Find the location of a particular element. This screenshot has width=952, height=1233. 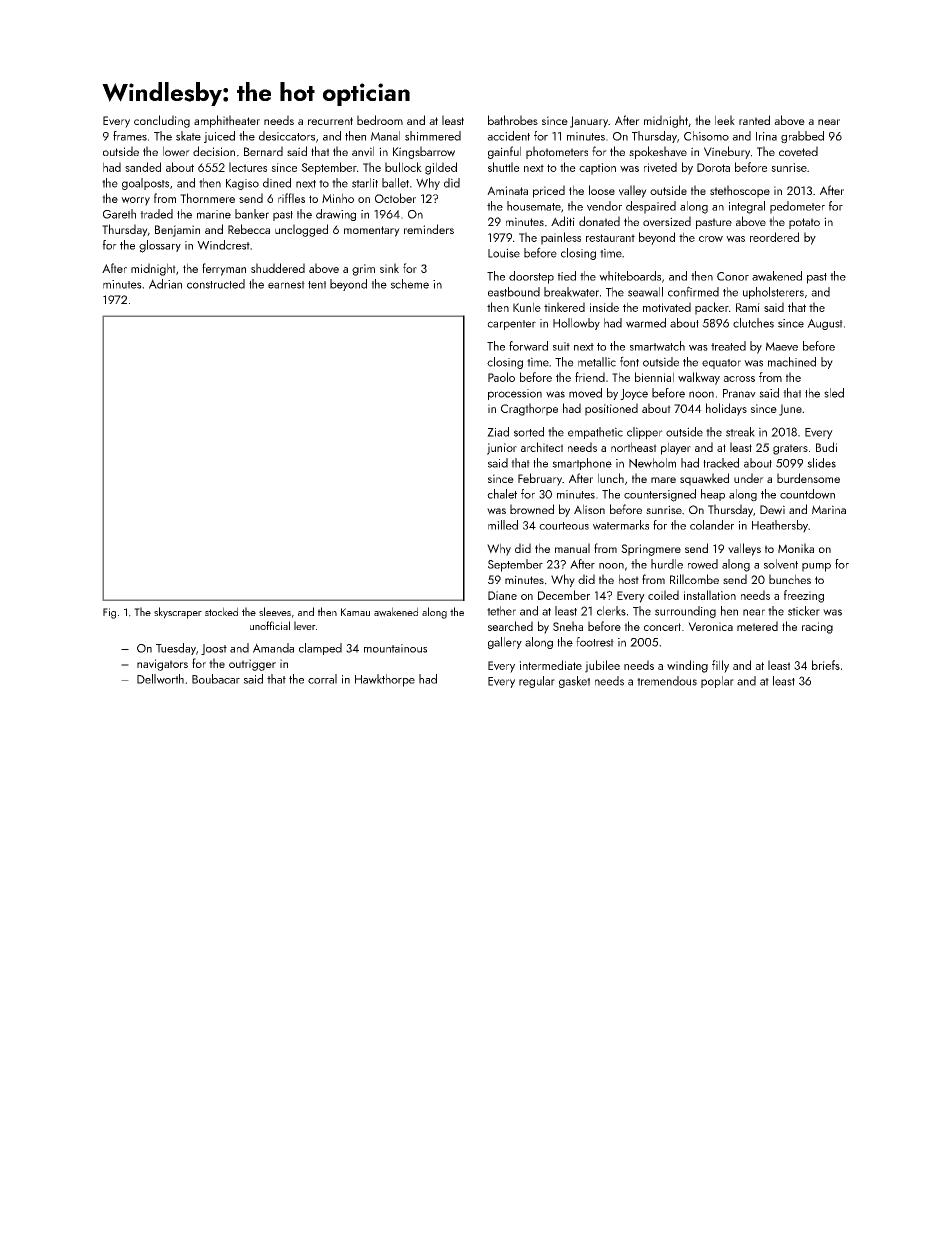

amphitheater is located at coordinates (227, 121).
